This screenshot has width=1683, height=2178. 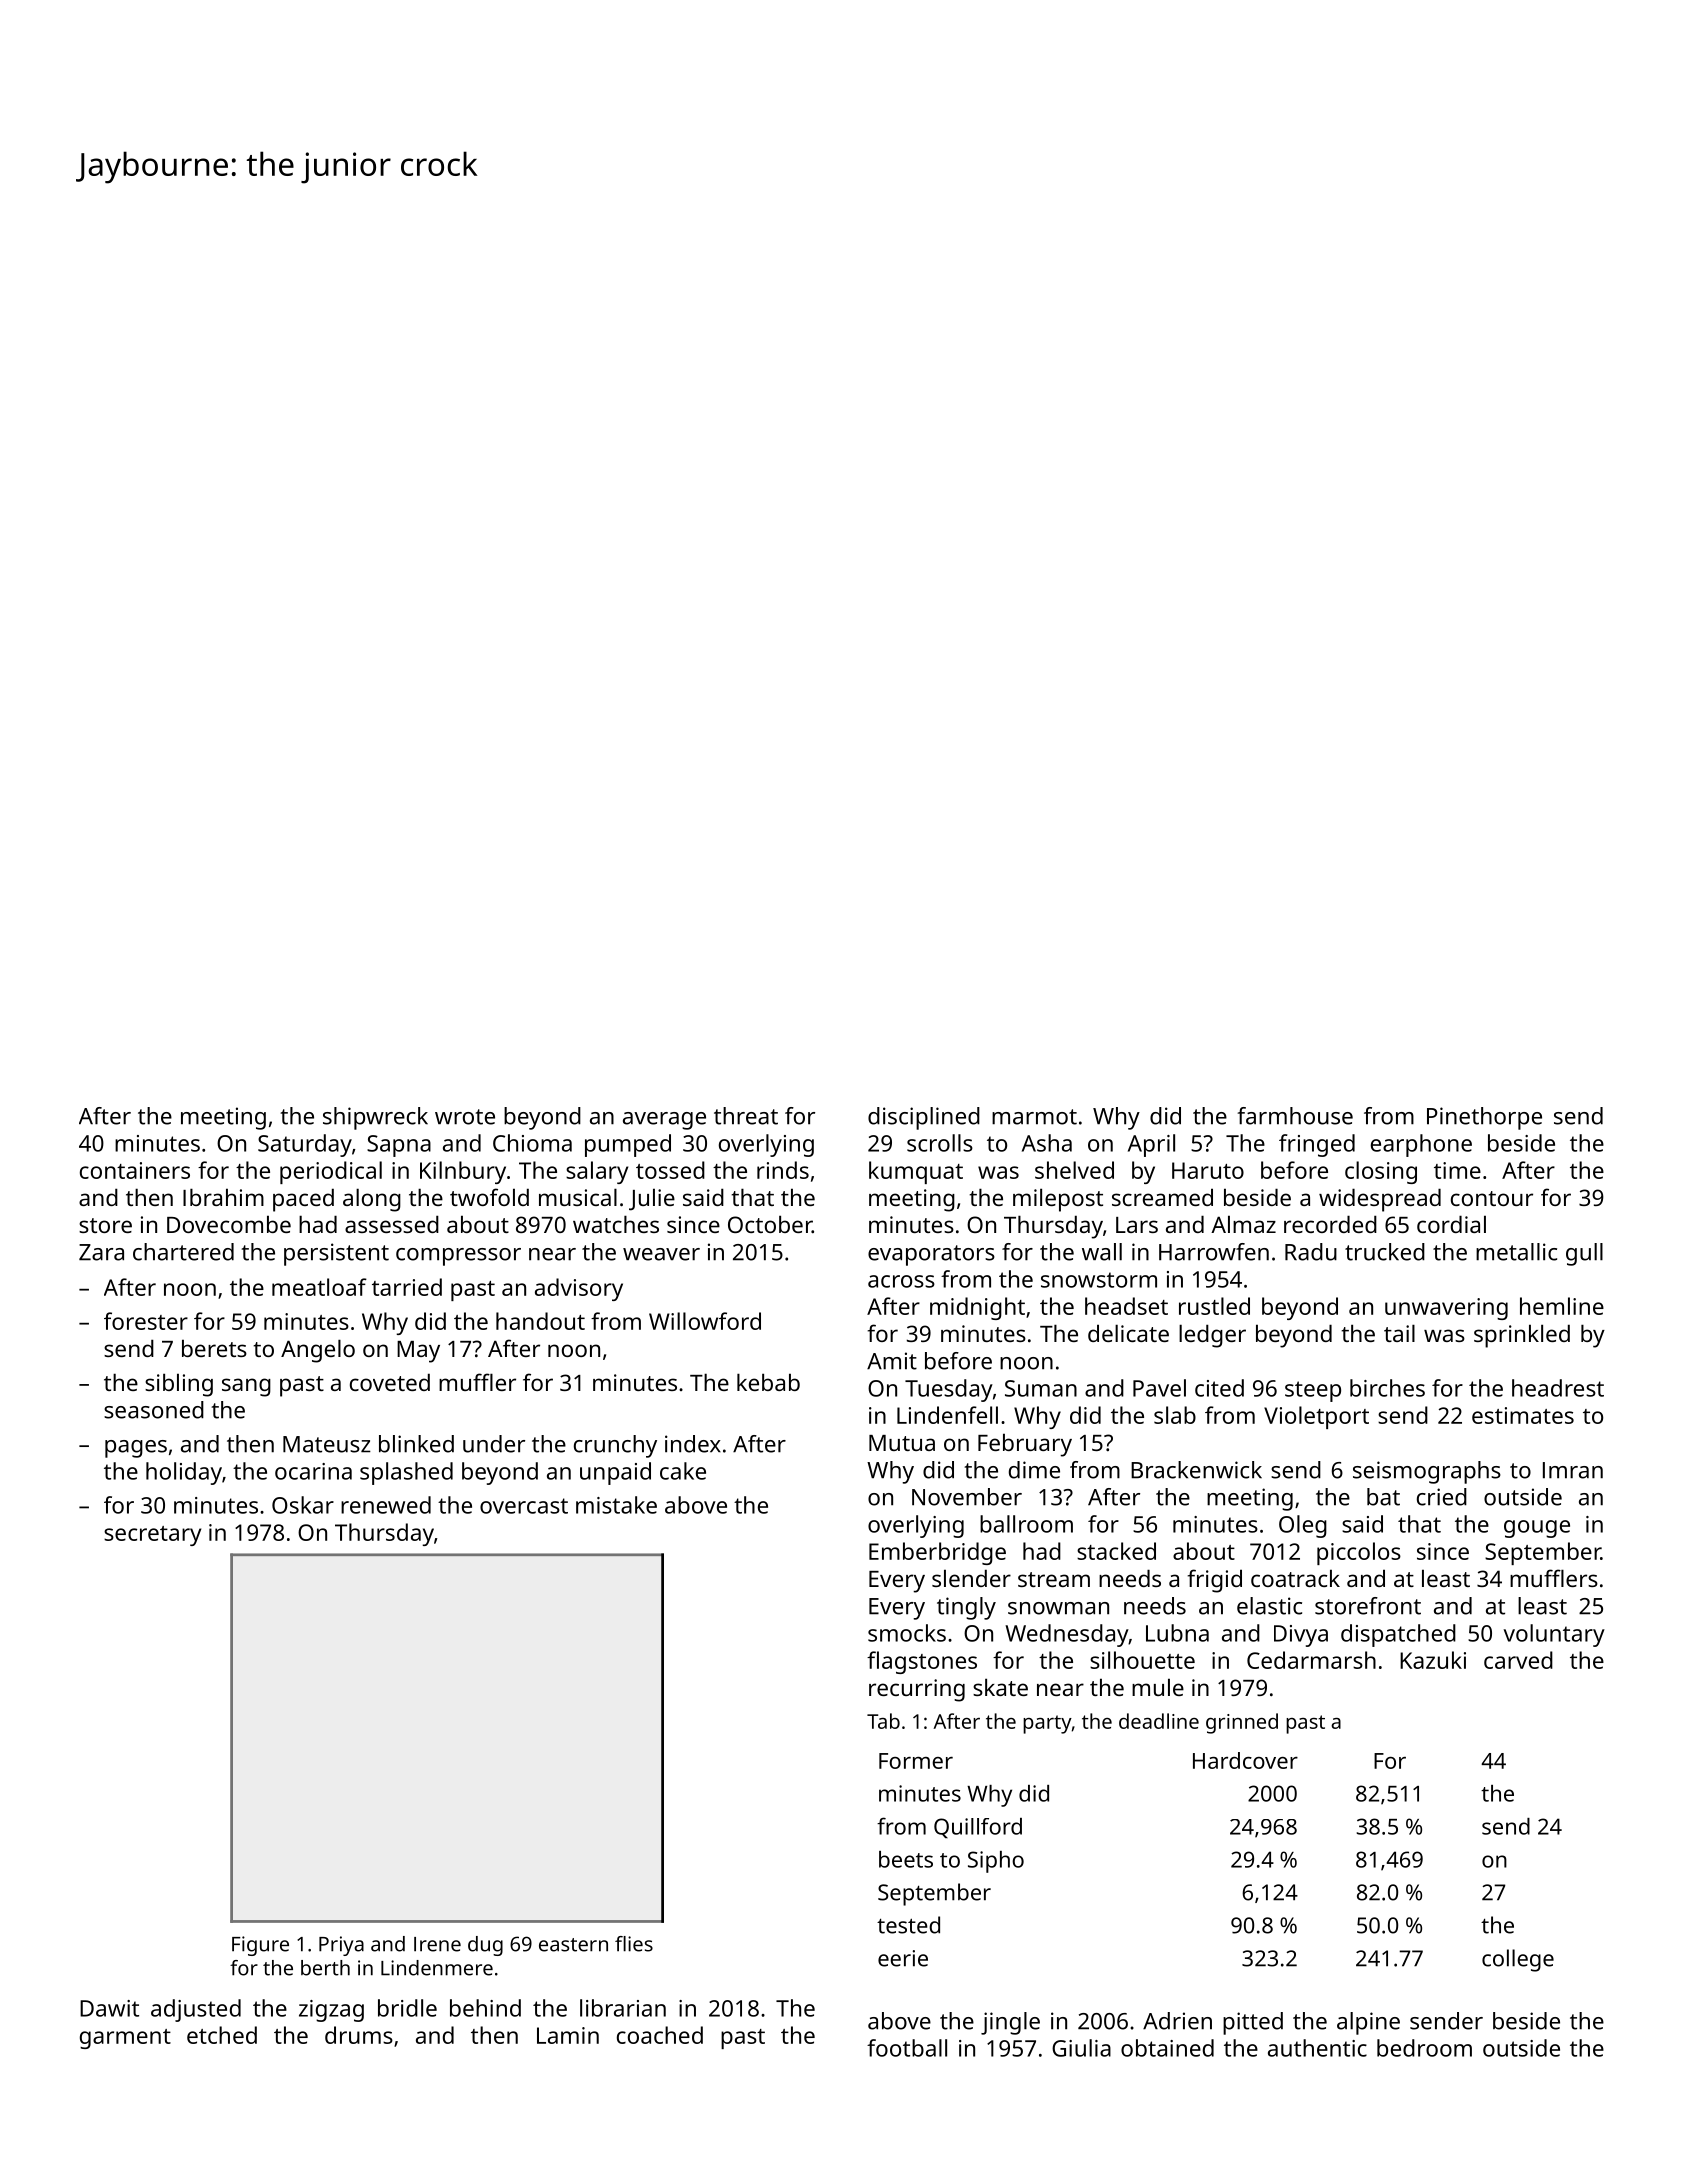 What do you see at coordinates (1000, 1687) in the screenshot?
I see `skate` at bounding box center [1000, 1687].
